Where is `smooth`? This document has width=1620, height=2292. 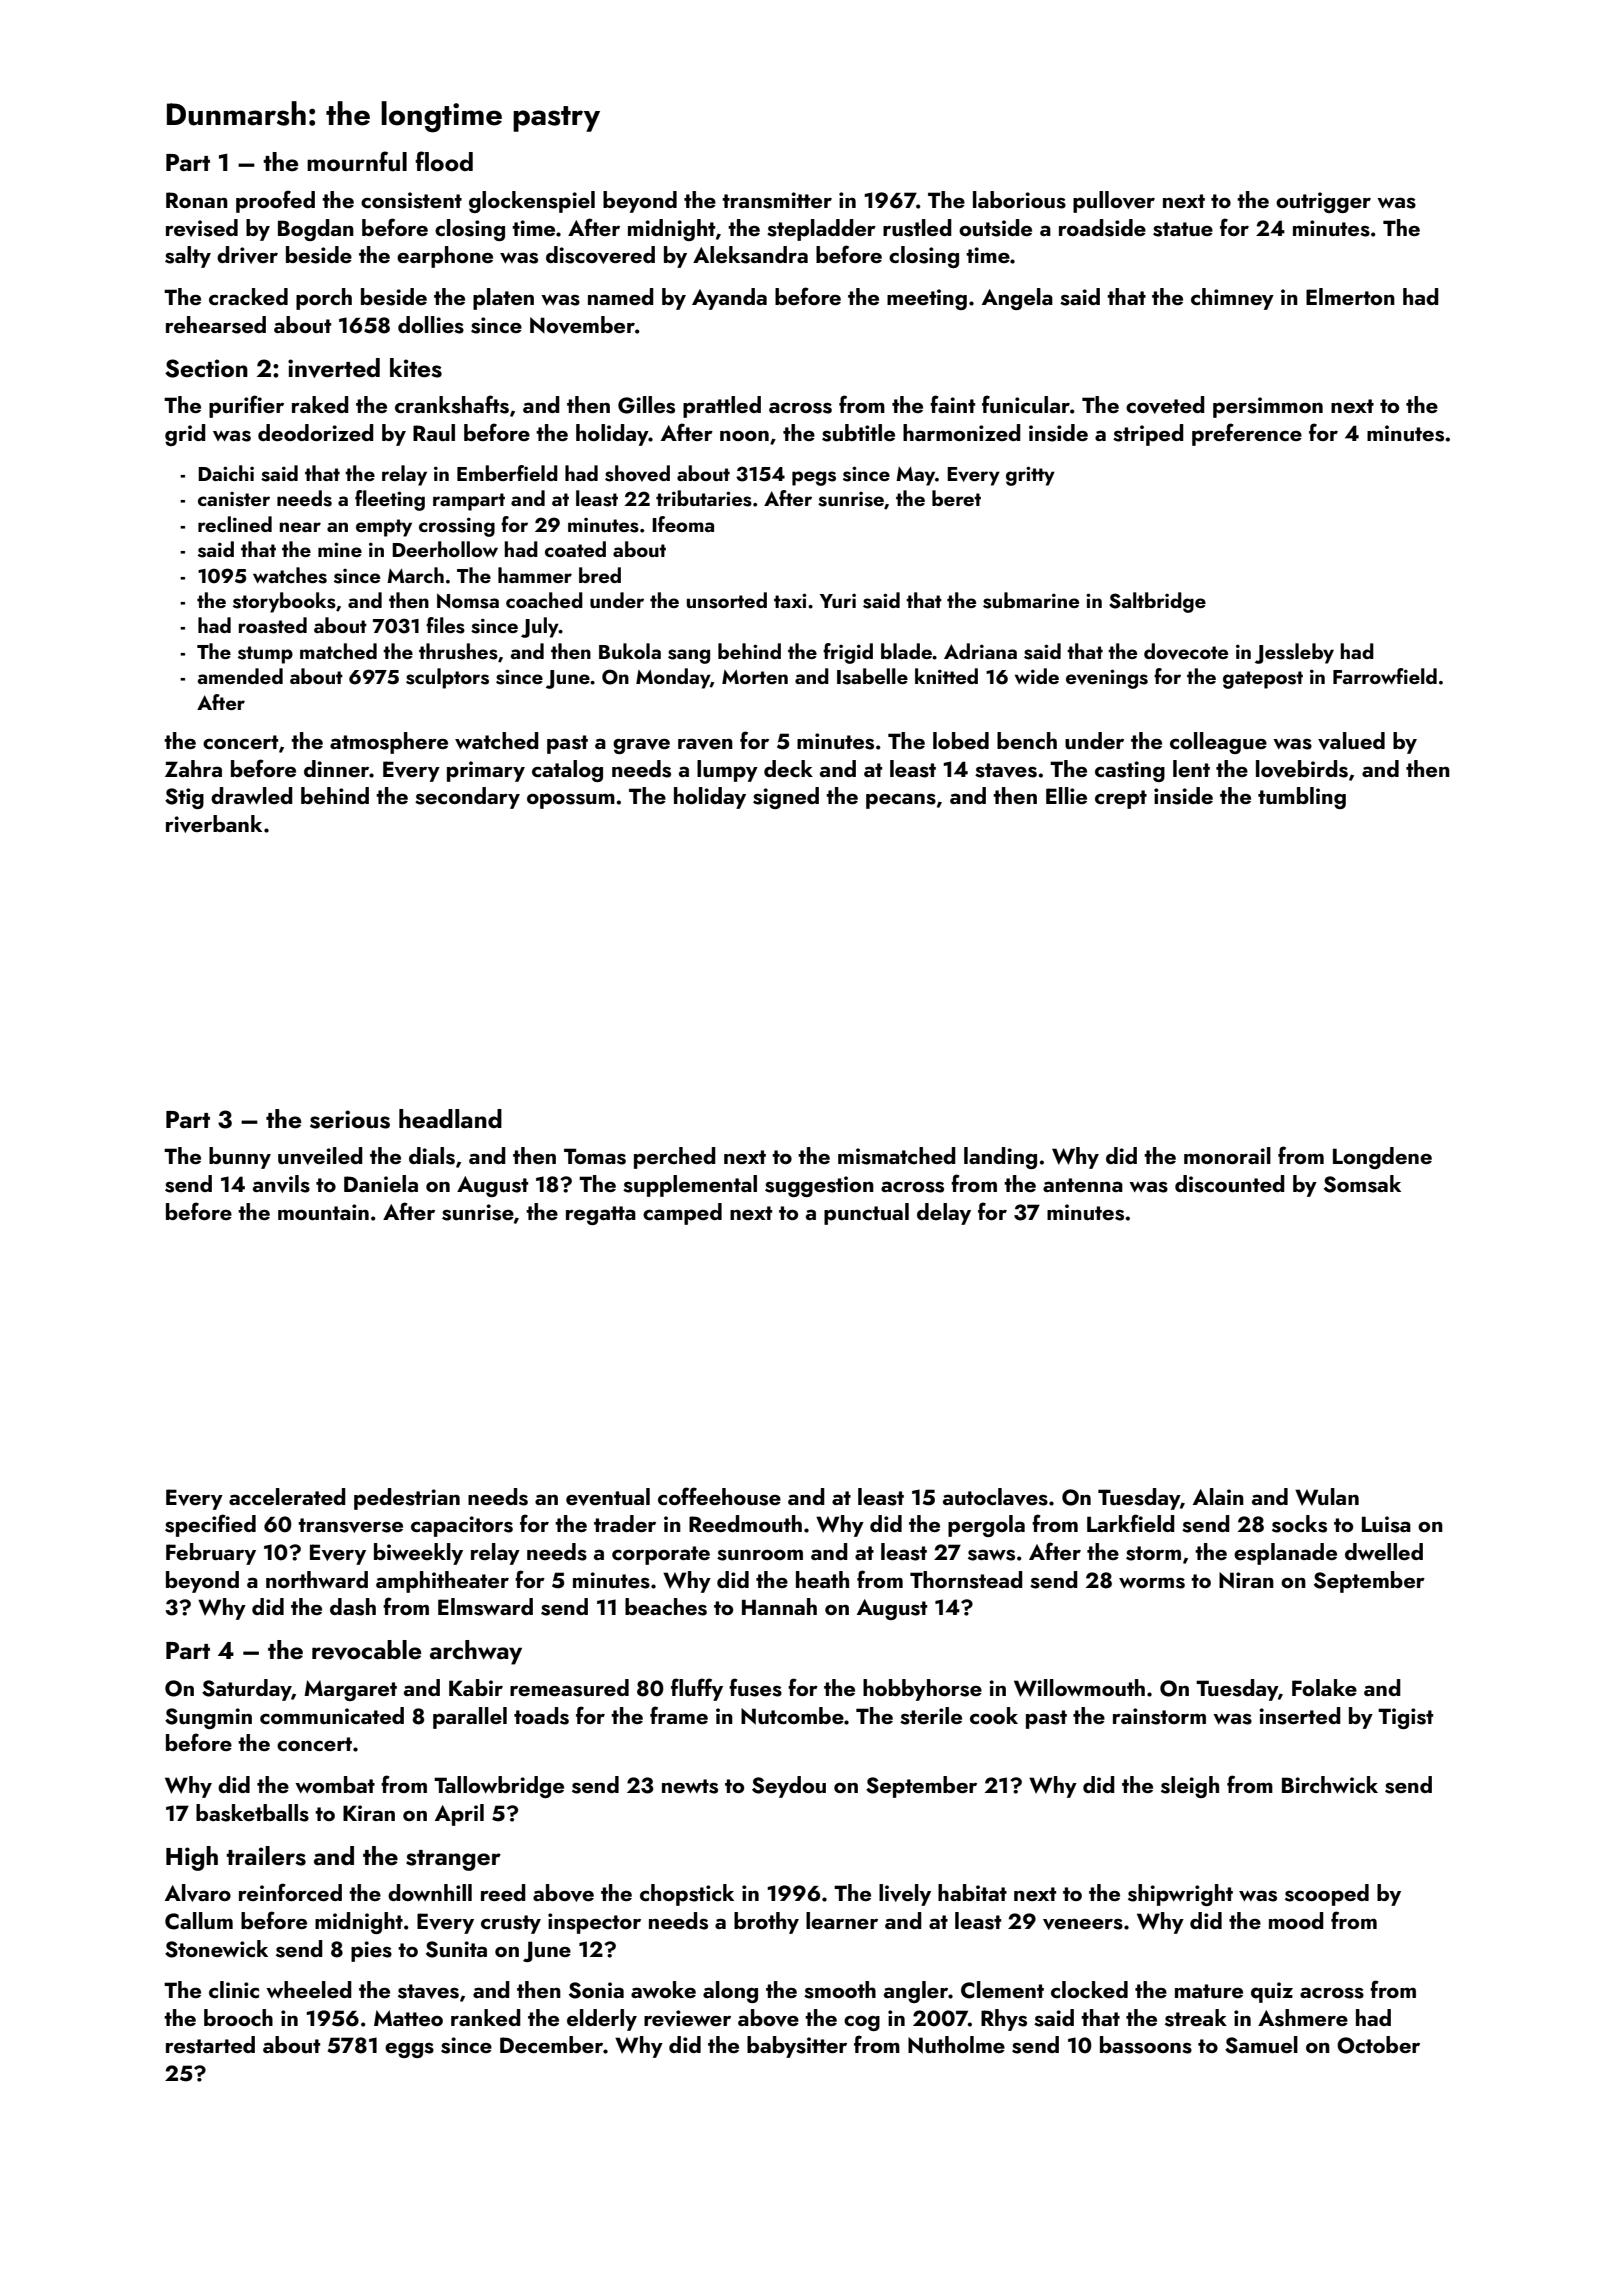 smooth is located at coordinates (840, 1990).
